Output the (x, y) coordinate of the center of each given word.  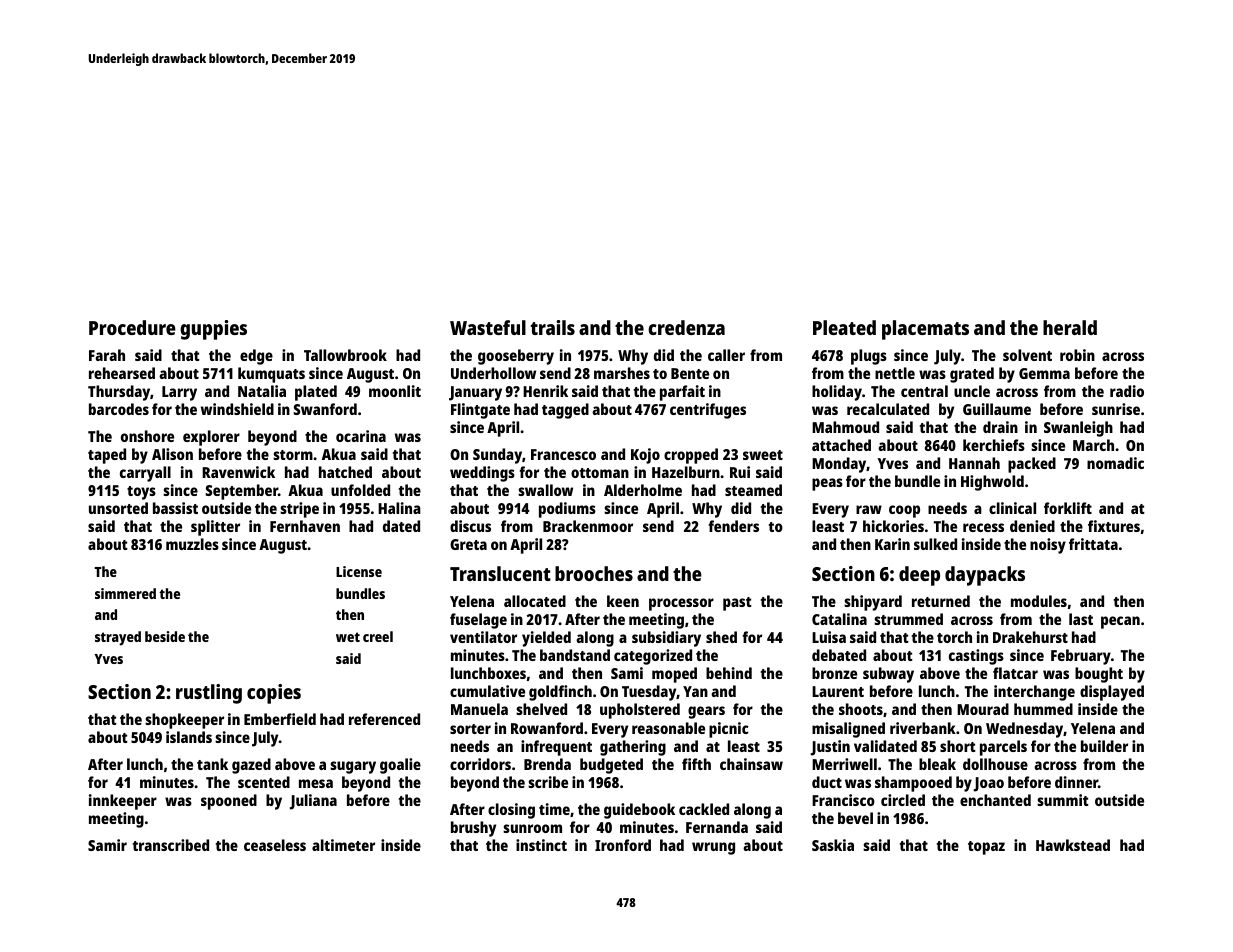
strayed (118, 638)
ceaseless (275, 845)
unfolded (360, 490)
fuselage (478, 621)
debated (839, 655)
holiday (837, 393)
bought (1099, 675)
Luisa (829, 637)
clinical (1012, 508)
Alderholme (643, 490)
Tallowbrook (345, 355)
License (359, 571)
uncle (972, 391)
